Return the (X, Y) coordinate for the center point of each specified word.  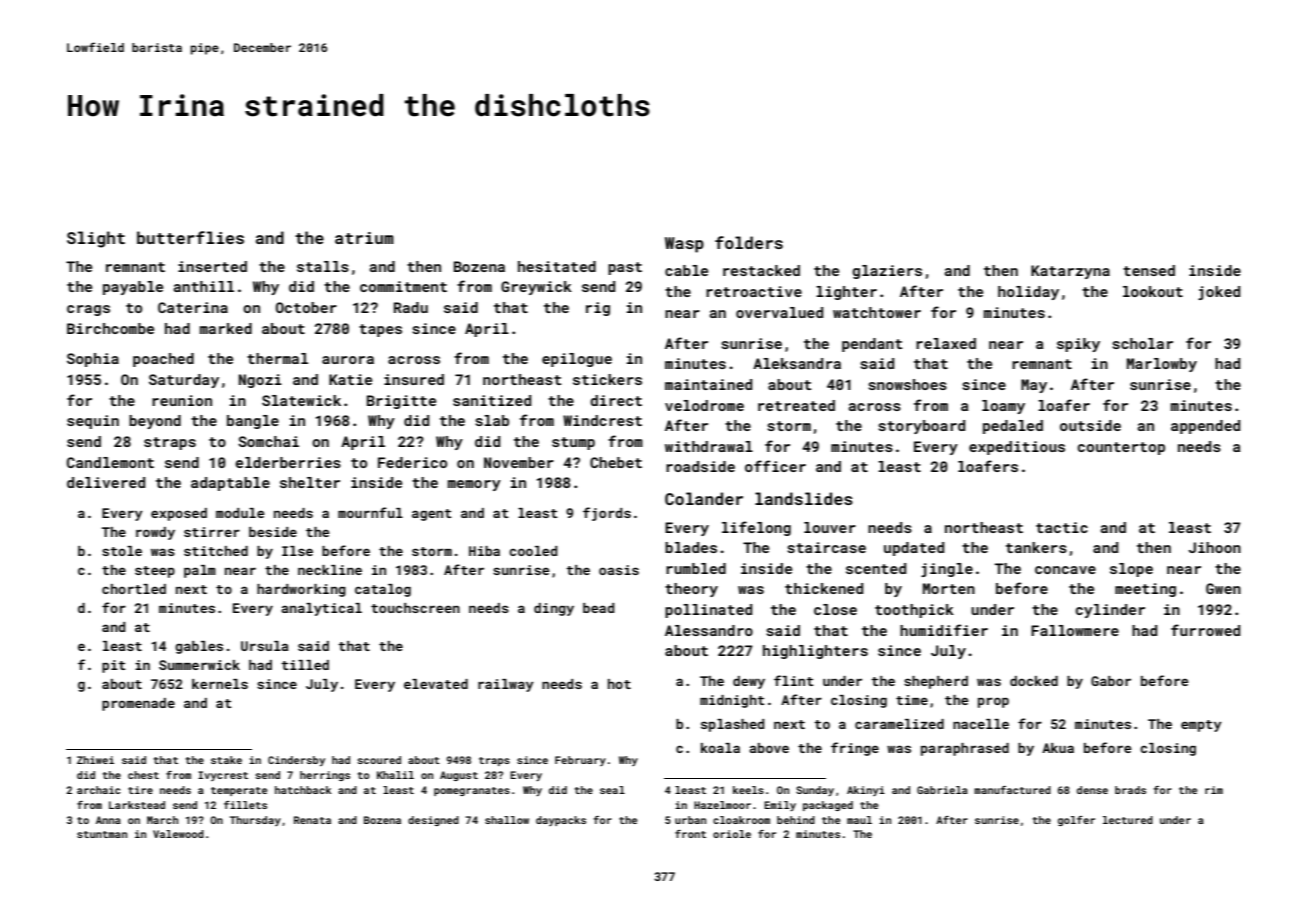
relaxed (946, 343)
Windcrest (602, 420)
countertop (1121, 448)
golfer (1076, 821)
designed (433, 821)
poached (163, 360)
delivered (106, 482)
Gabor (1111, 681)
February (580, 761)
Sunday (815, 791)
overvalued (779, 312)
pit (114, 666)
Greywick (536, 288)
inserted (212, 266)
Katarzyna (1070, 272)
